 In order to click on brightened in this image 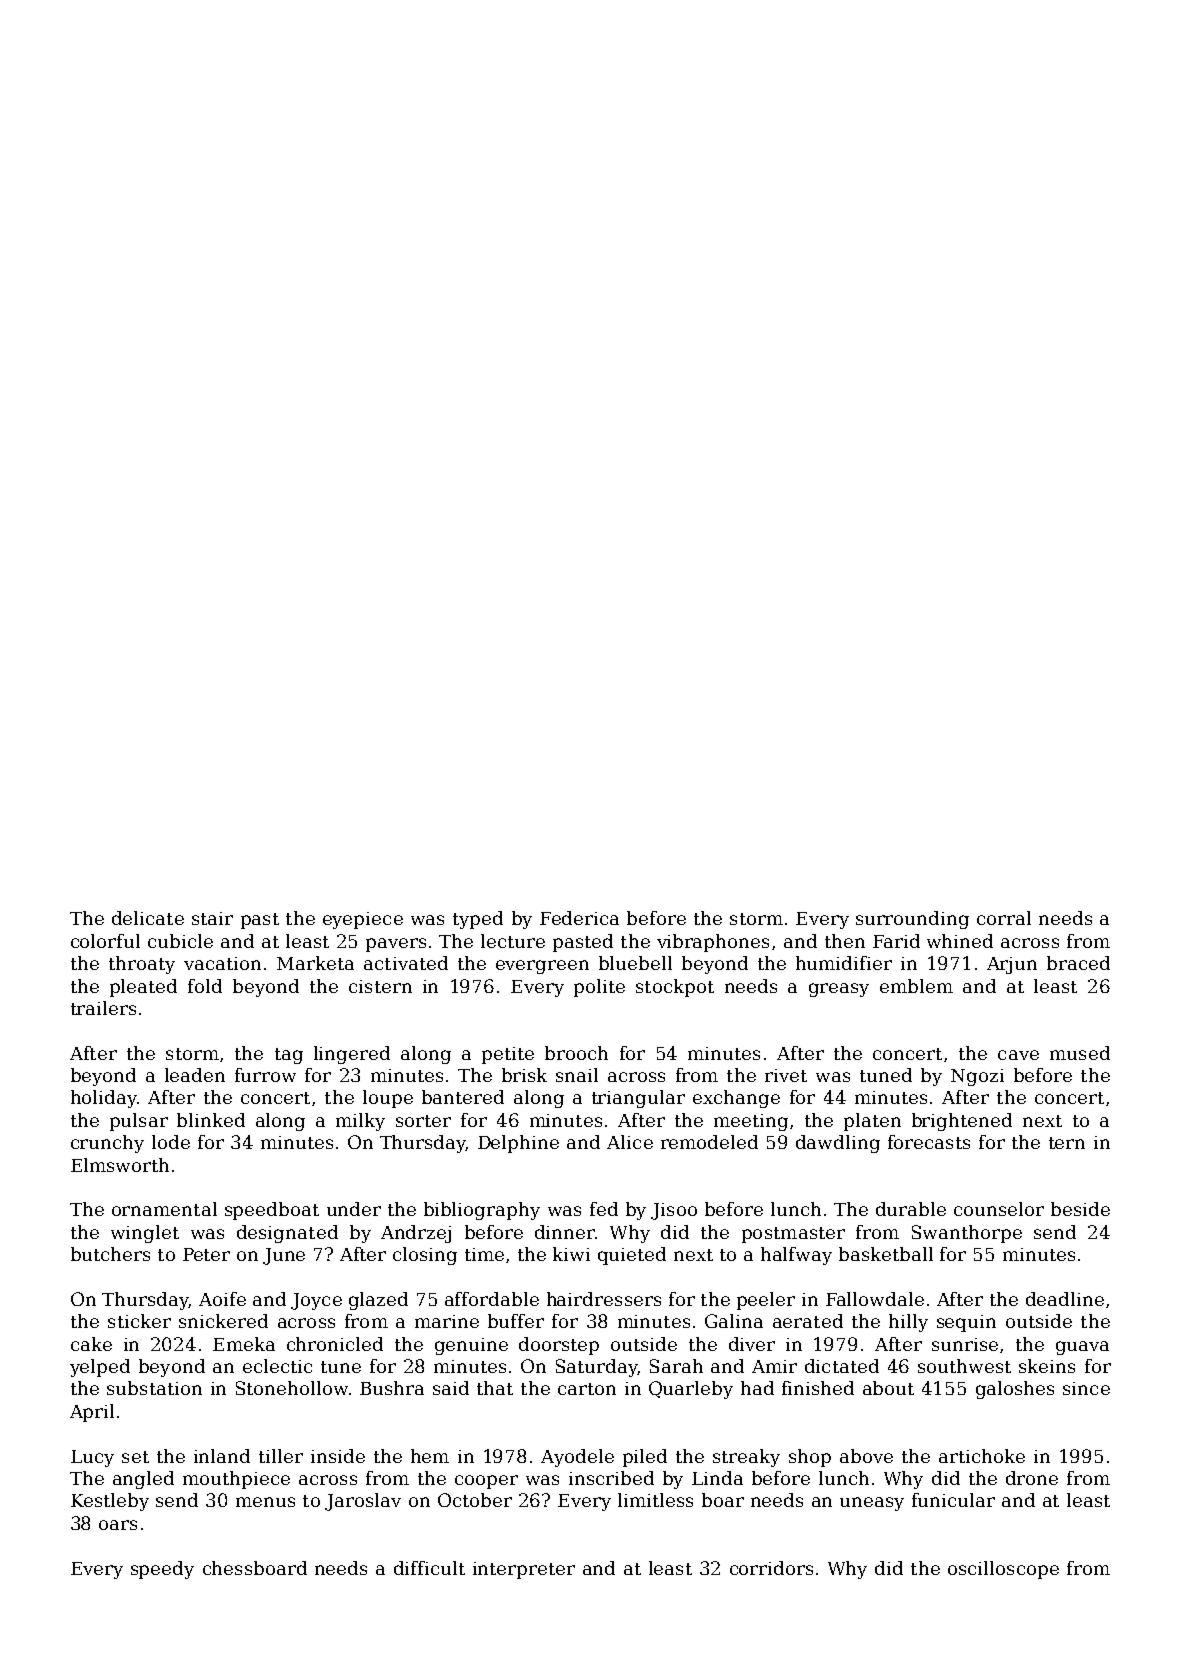, I will do `click(962, 1122)`.
